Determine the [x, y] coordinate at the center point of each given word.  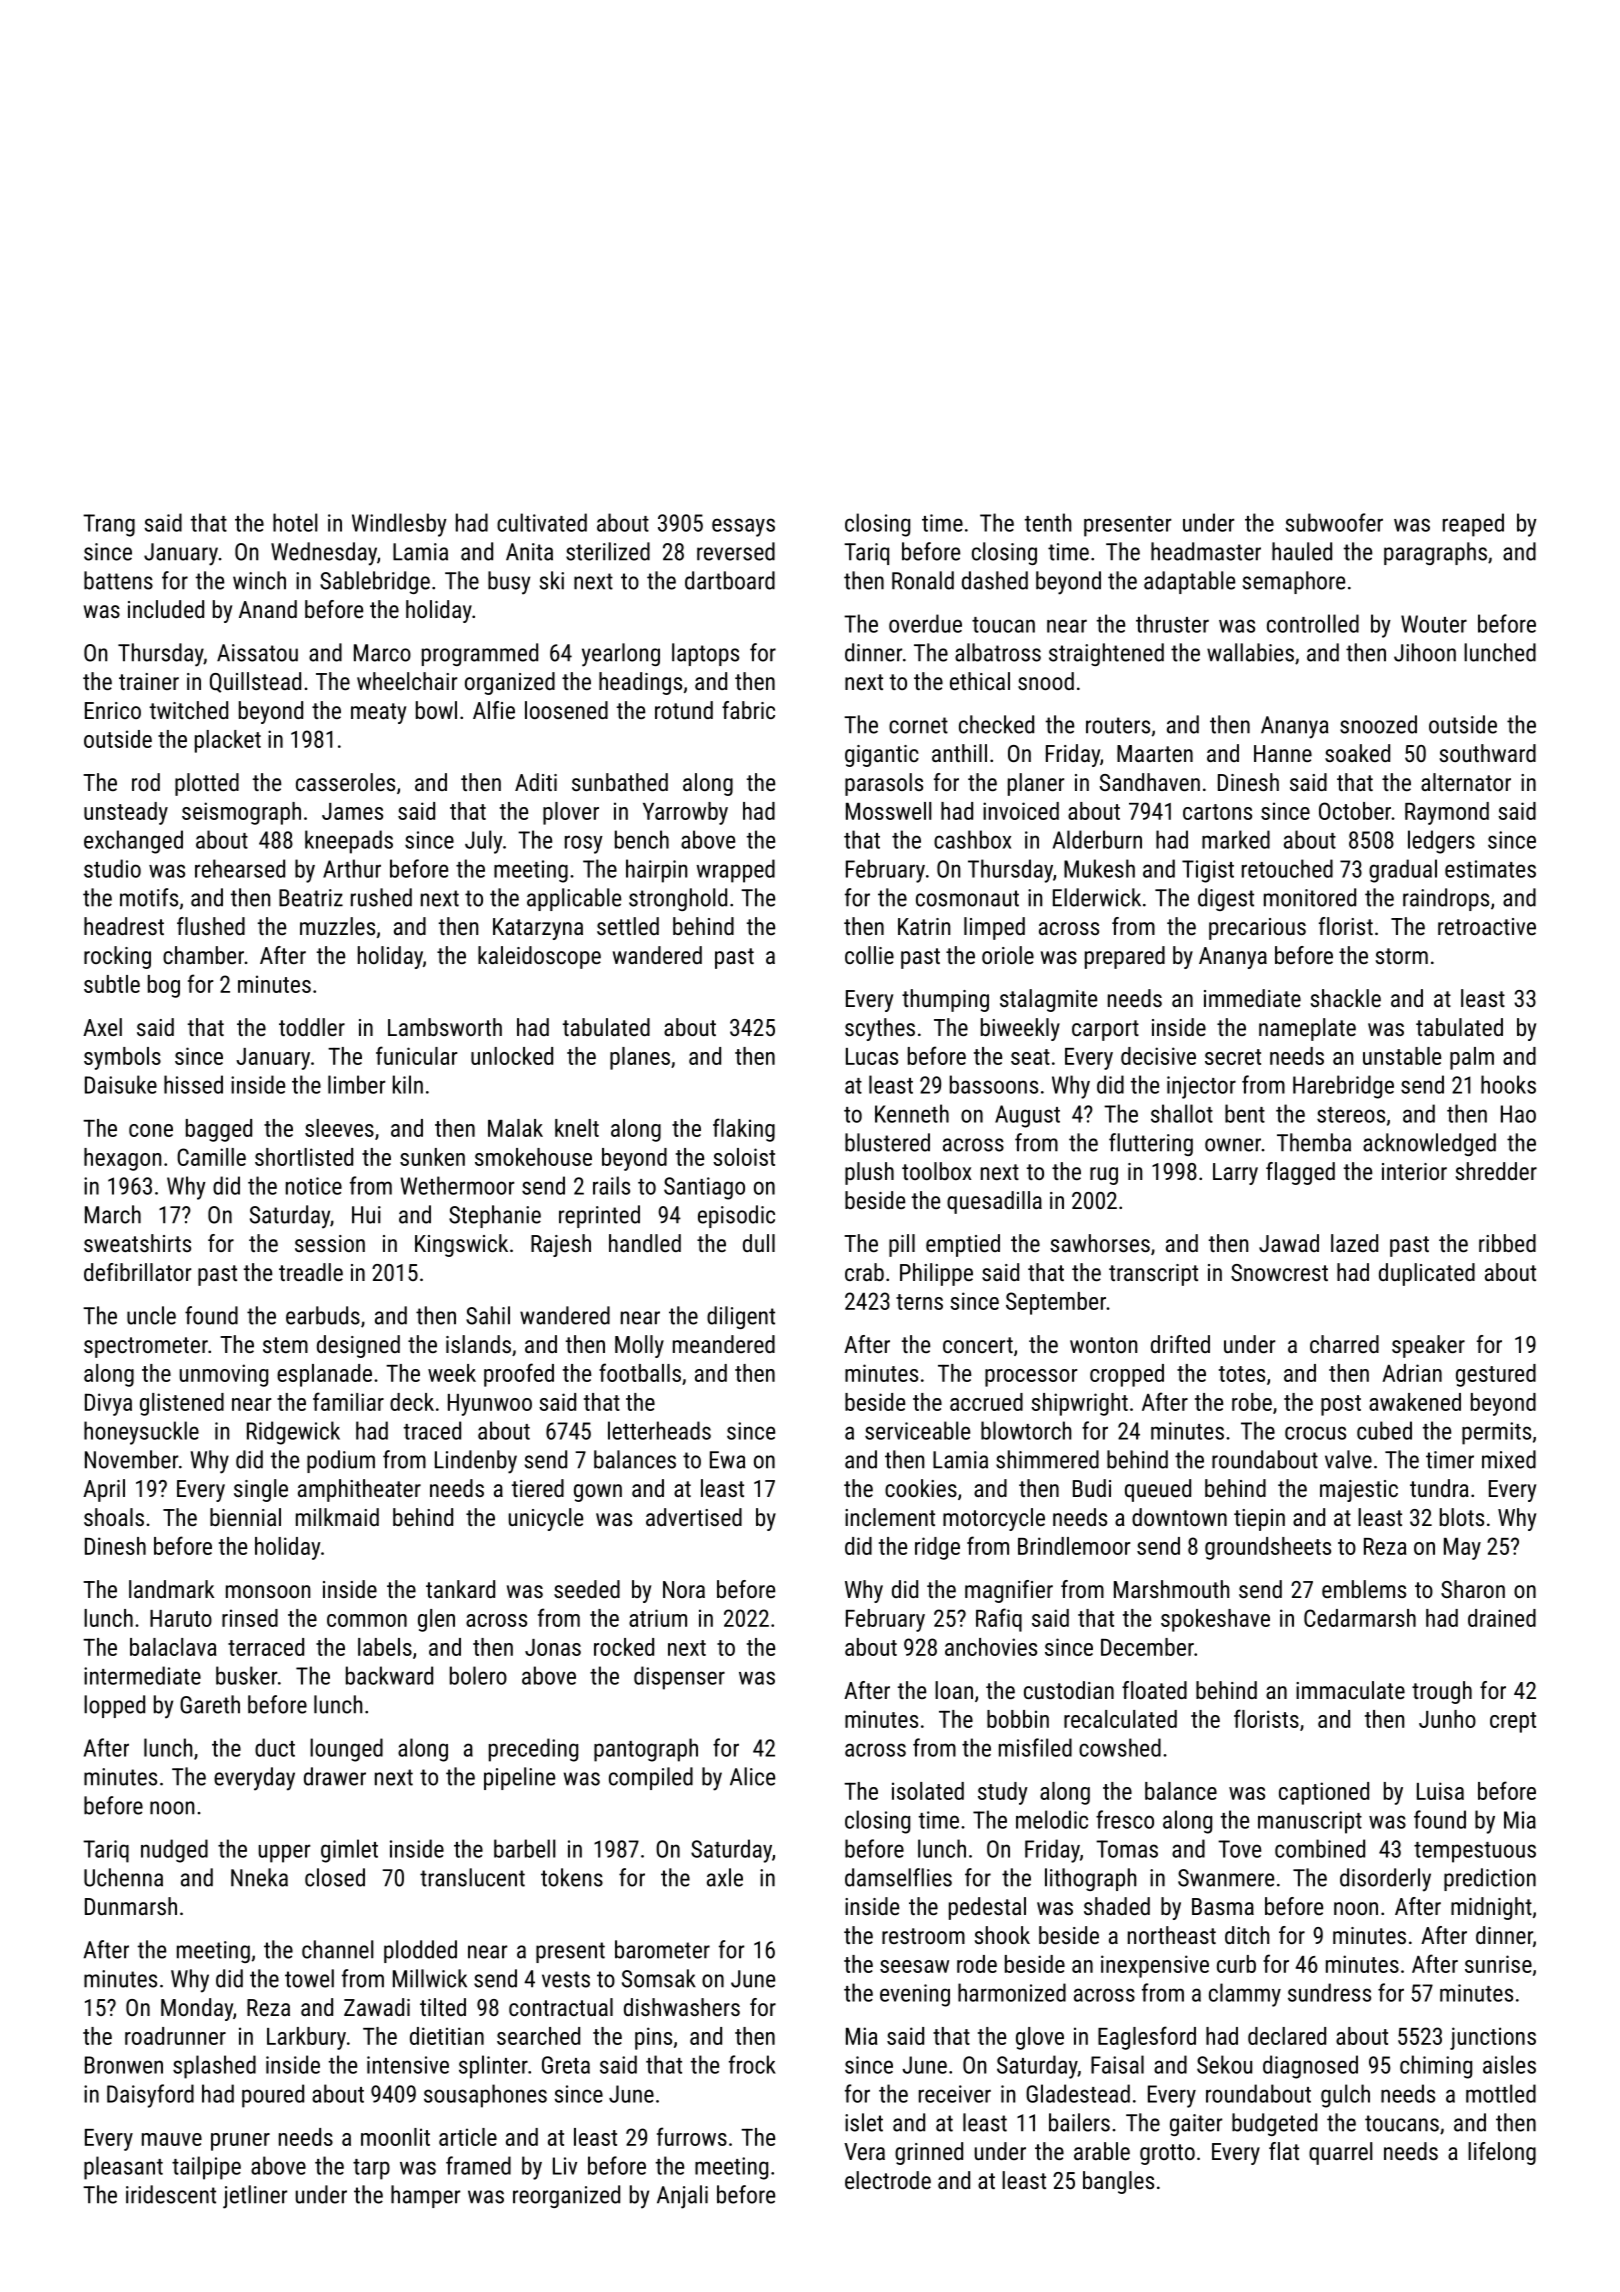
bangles [1118, 2182]
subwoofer [1334, 522]
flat [1284, 2151]
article [468, 2137]
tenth [1048, 522]
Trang [109, 525]
